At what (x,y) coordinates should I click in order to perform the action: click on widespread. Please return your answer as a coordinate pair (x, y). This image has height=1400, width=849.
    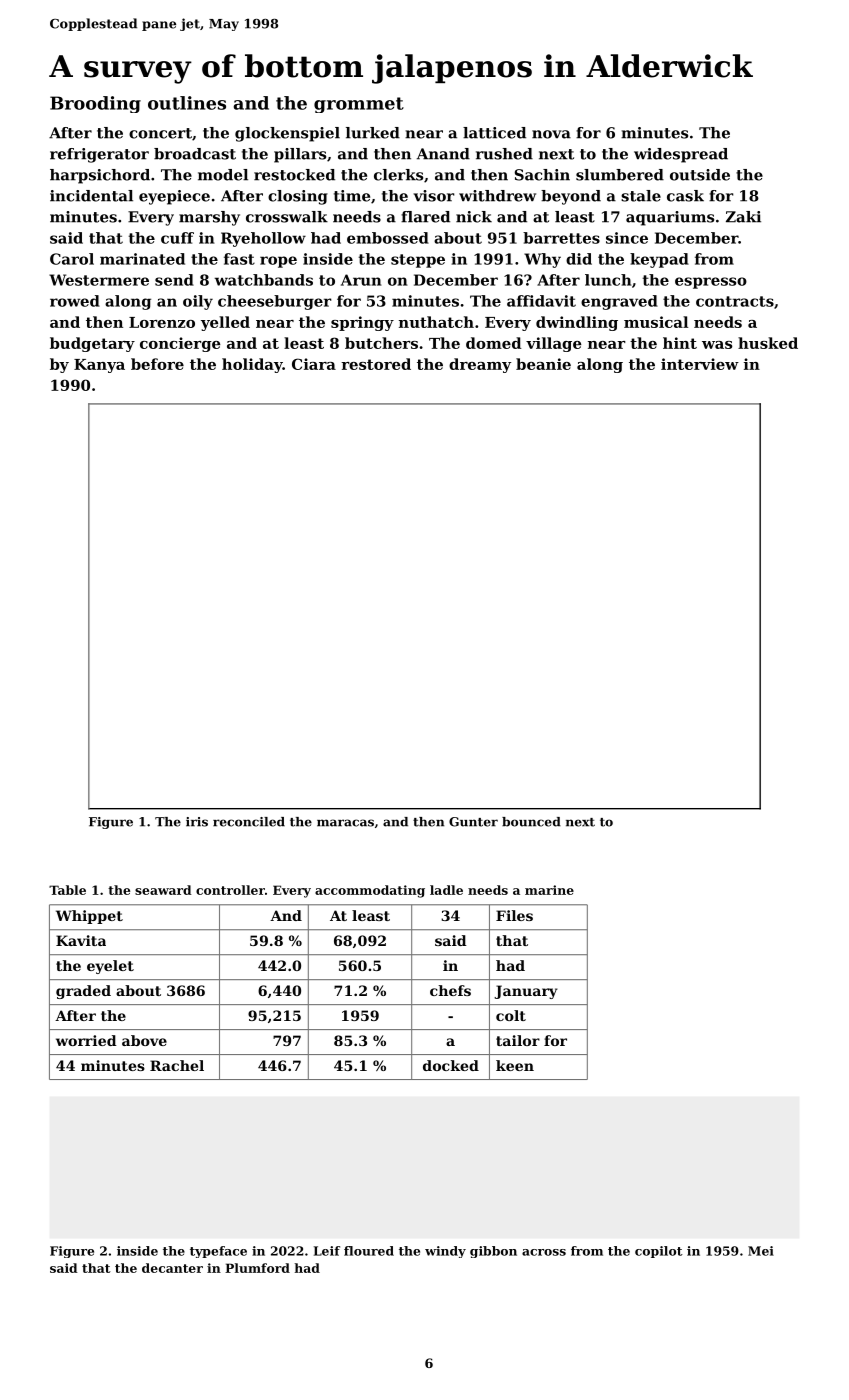
    Looking at the image, I should click on (681, 155).
